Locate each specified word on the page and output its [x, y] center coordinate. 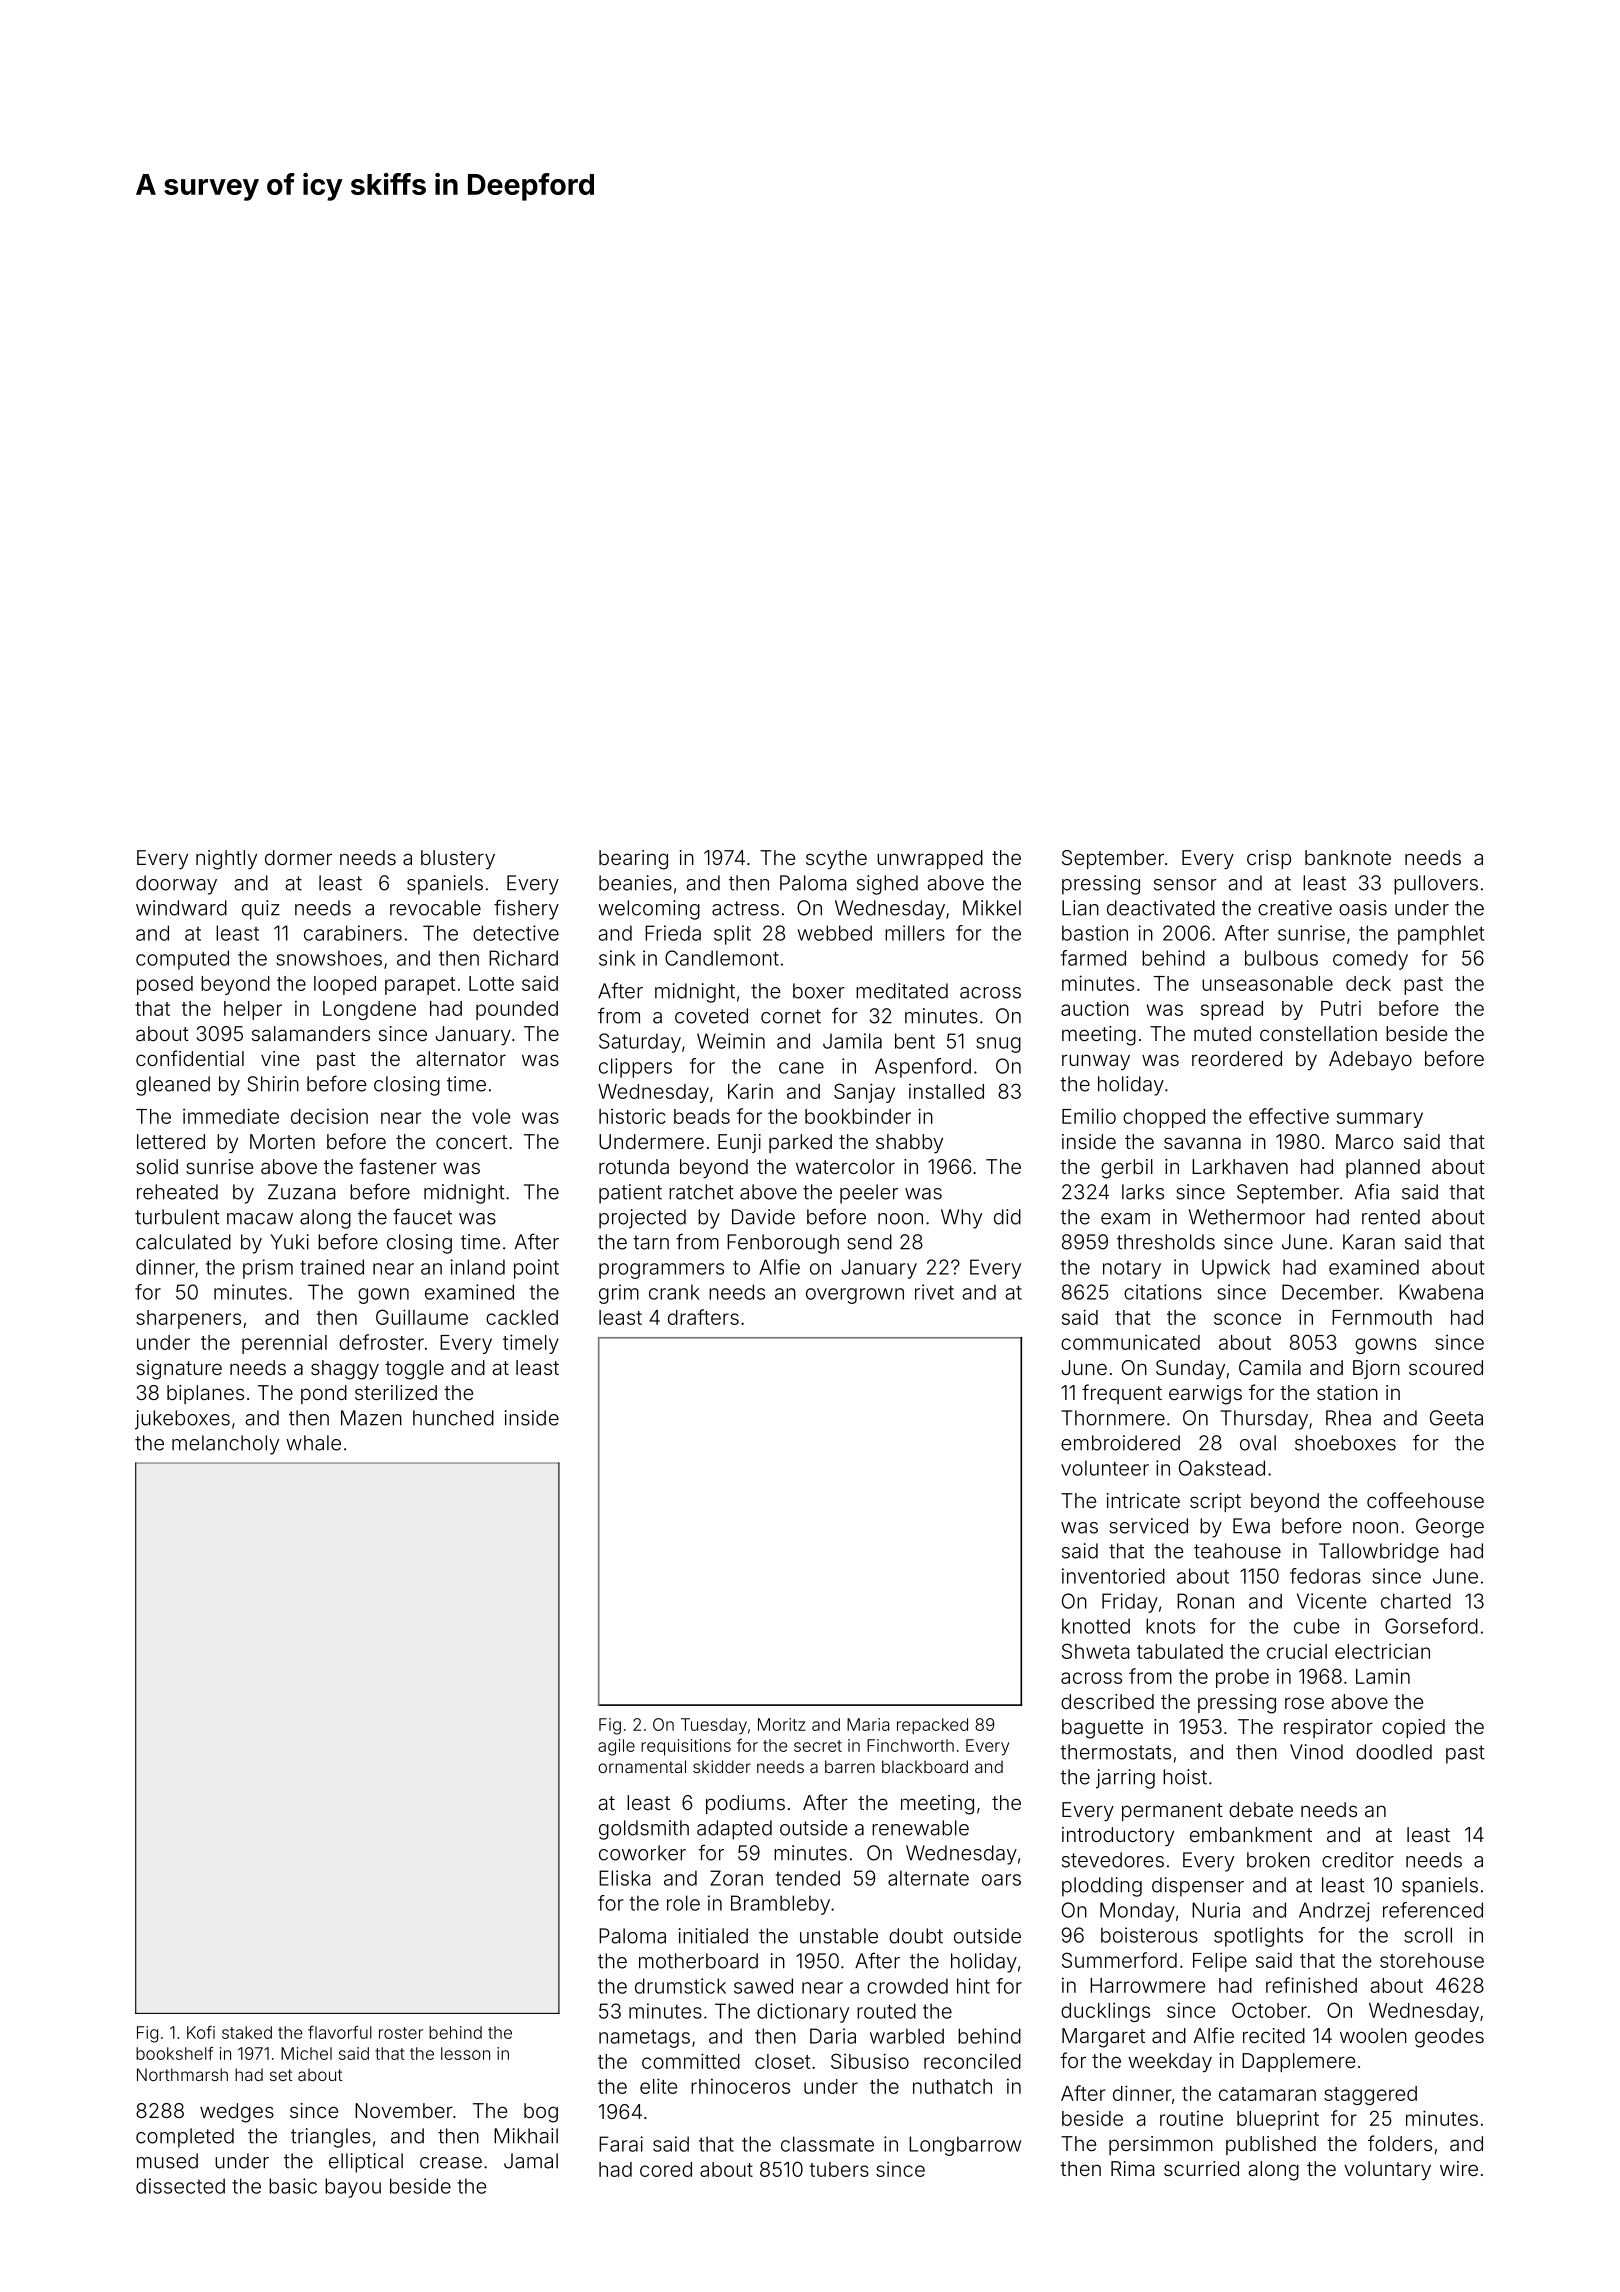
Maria [868, 1724]
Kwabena [1441, 1292]
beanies [635, 883]
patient [630, 1194]
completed [185, 2138]
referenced [1433, 1910]
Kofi [201, 2032]
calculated [183, 1242]
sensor [1185, 885]
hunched [453, 1418]
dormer [298, 857]
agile [616, 1747]
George [1450, 1528]
